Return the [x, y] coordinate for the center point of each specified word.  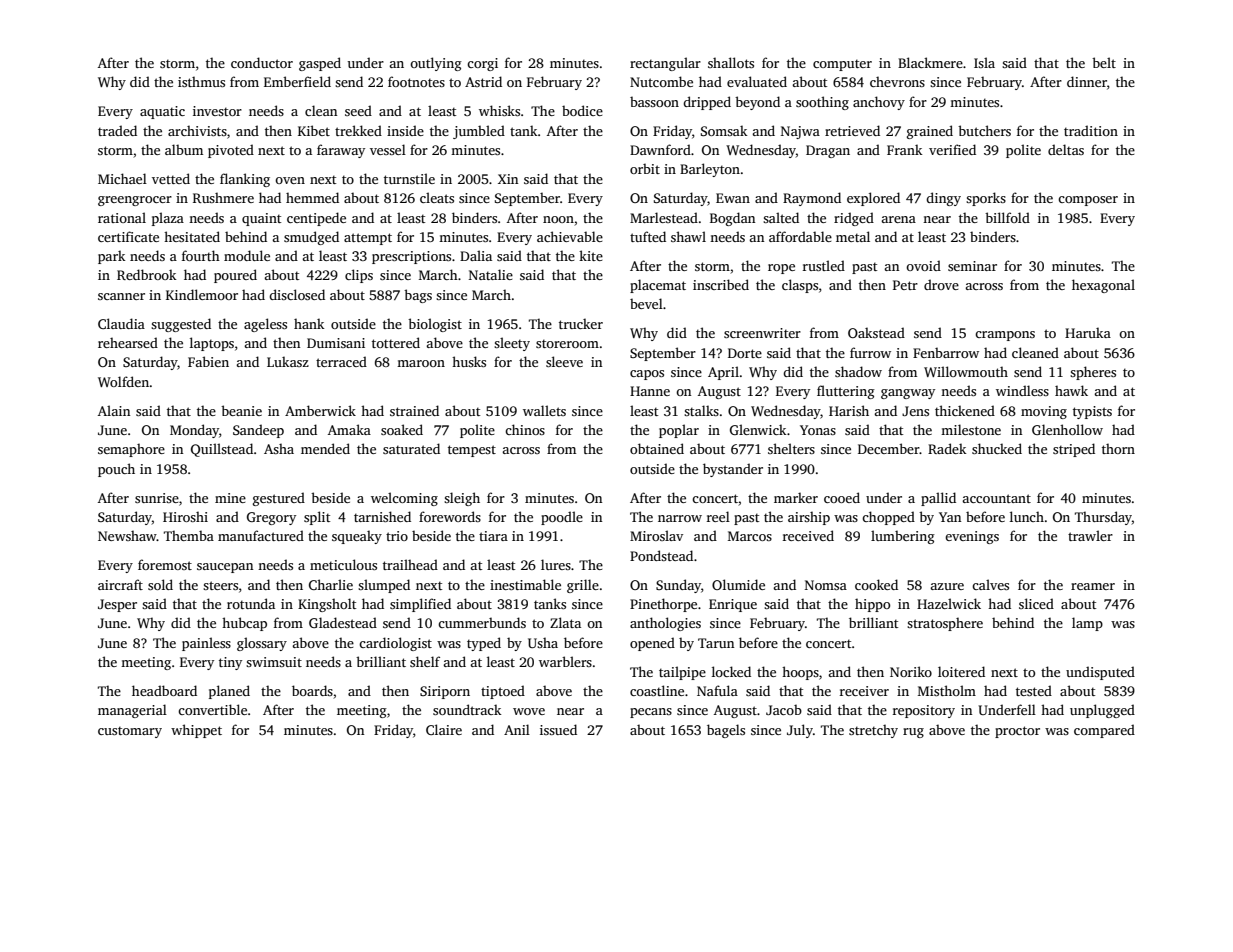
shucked [997, 448]
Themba [189, 535]
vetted [171, 178]
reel [718, 516]
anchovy [879, 103]
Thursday [1103, 518]
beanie [241, 410]
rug [913, 733]
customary [130, 732]
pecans [651, 713]
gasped [320, 64]
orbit [645, 168]
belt [1104, 62]
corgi [482, 64]
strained [414, 410]
